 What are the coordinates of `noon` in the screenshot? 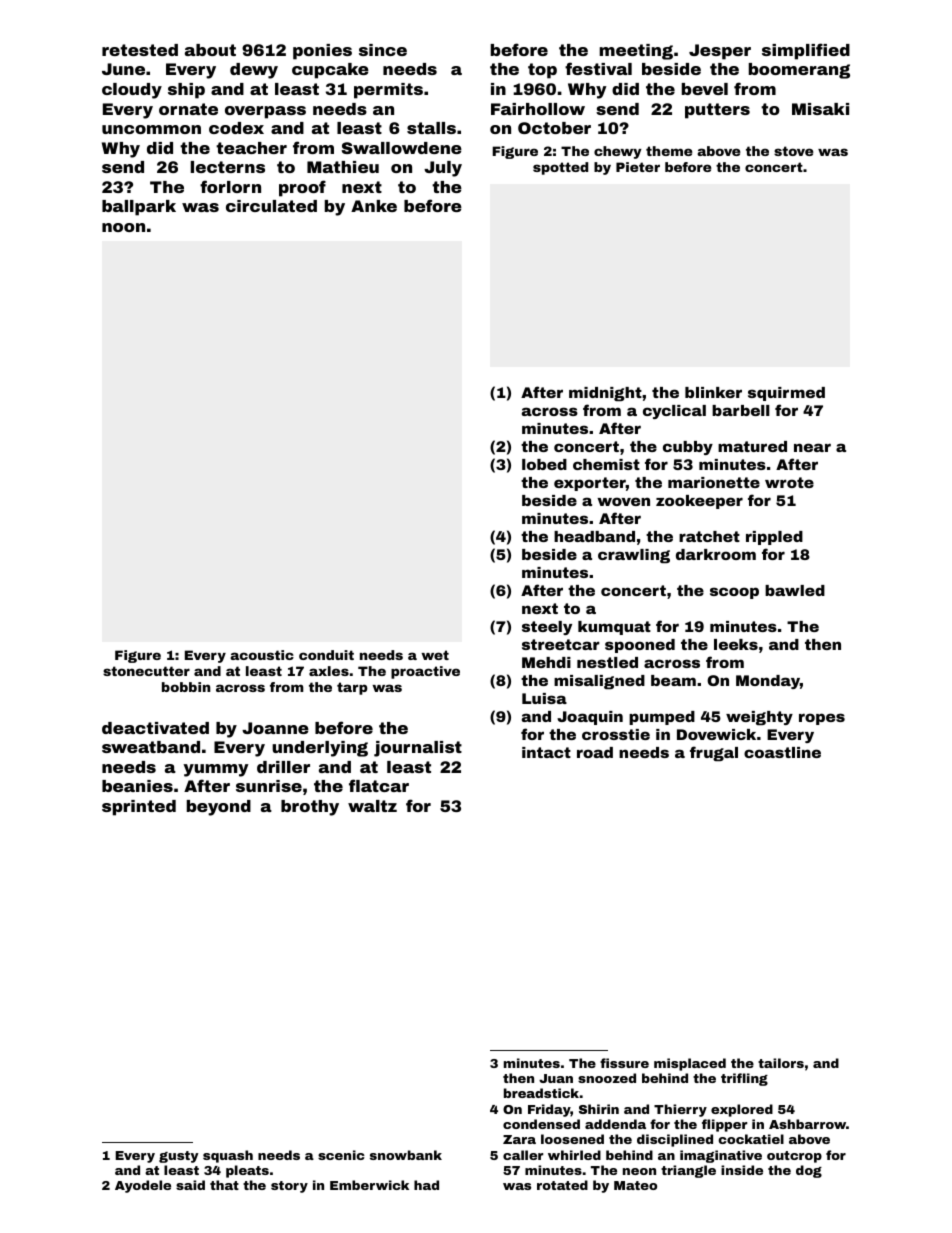 It's located at (123, 227).
